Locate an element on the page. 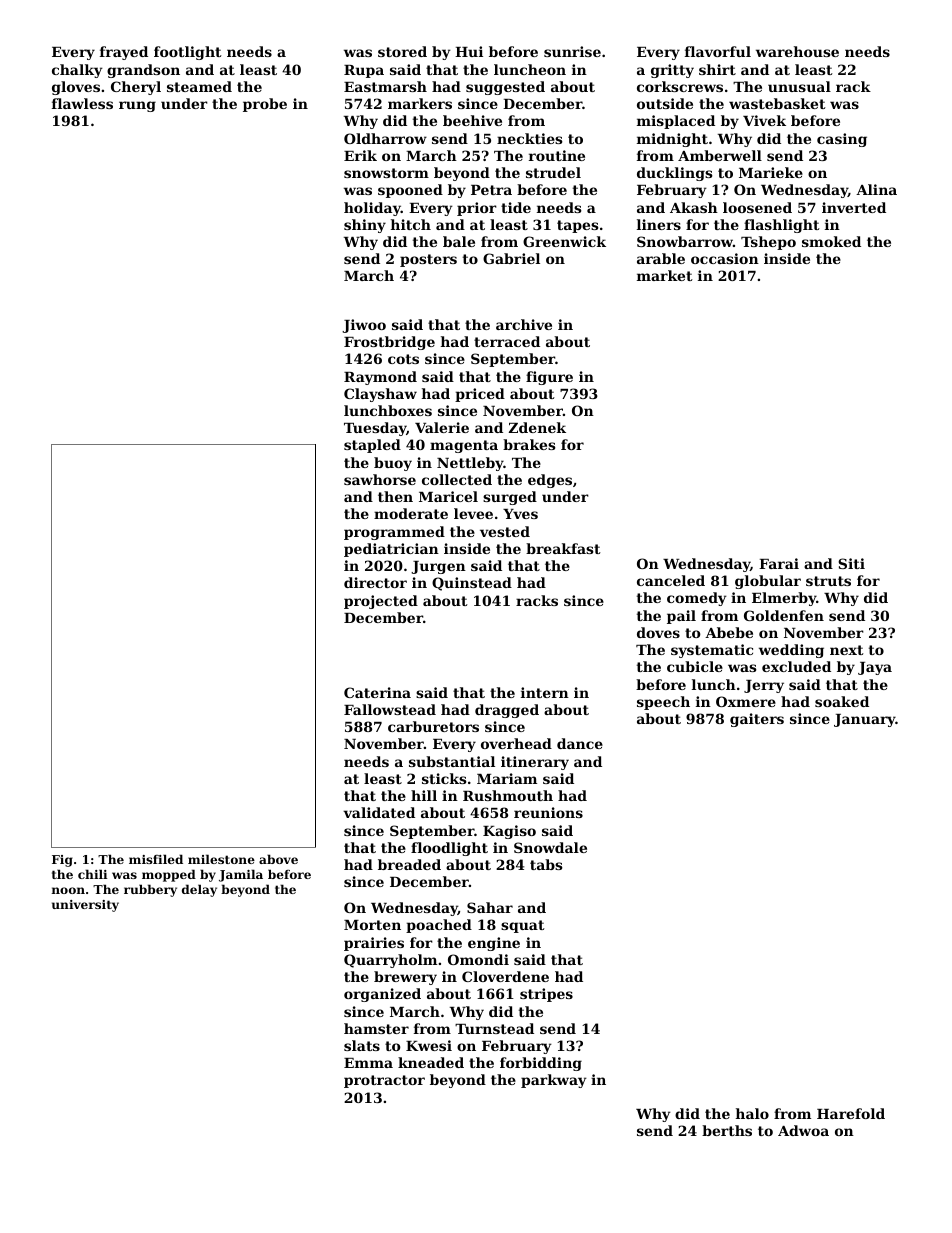 The image size is (952, 1233). Caterina is located at coordinates (377, 692).
